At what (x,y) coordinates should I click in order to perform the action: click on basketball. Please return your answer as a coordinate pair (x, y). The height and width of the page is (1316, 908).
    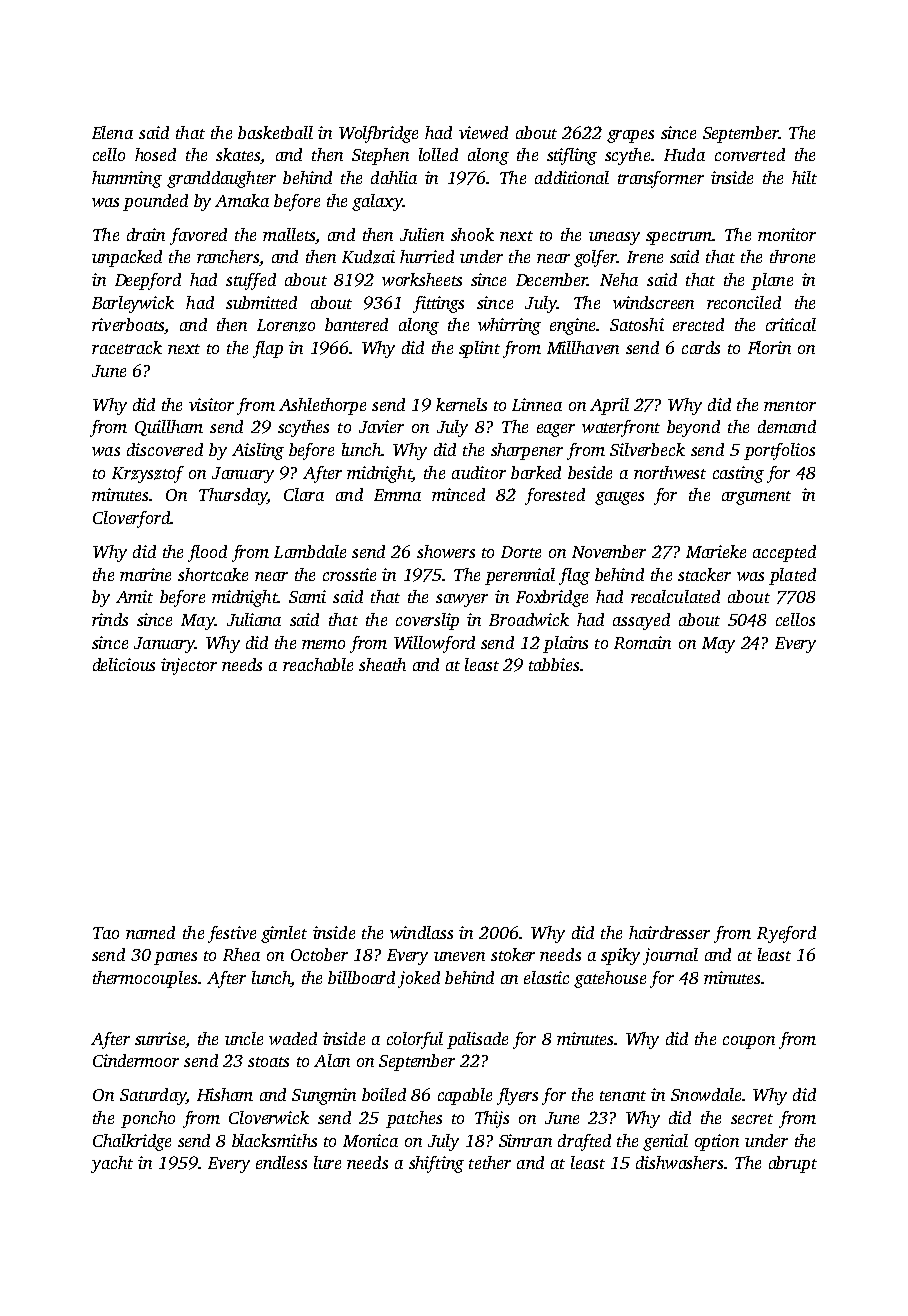
    Looking at the image, I should click on (275, 132).
